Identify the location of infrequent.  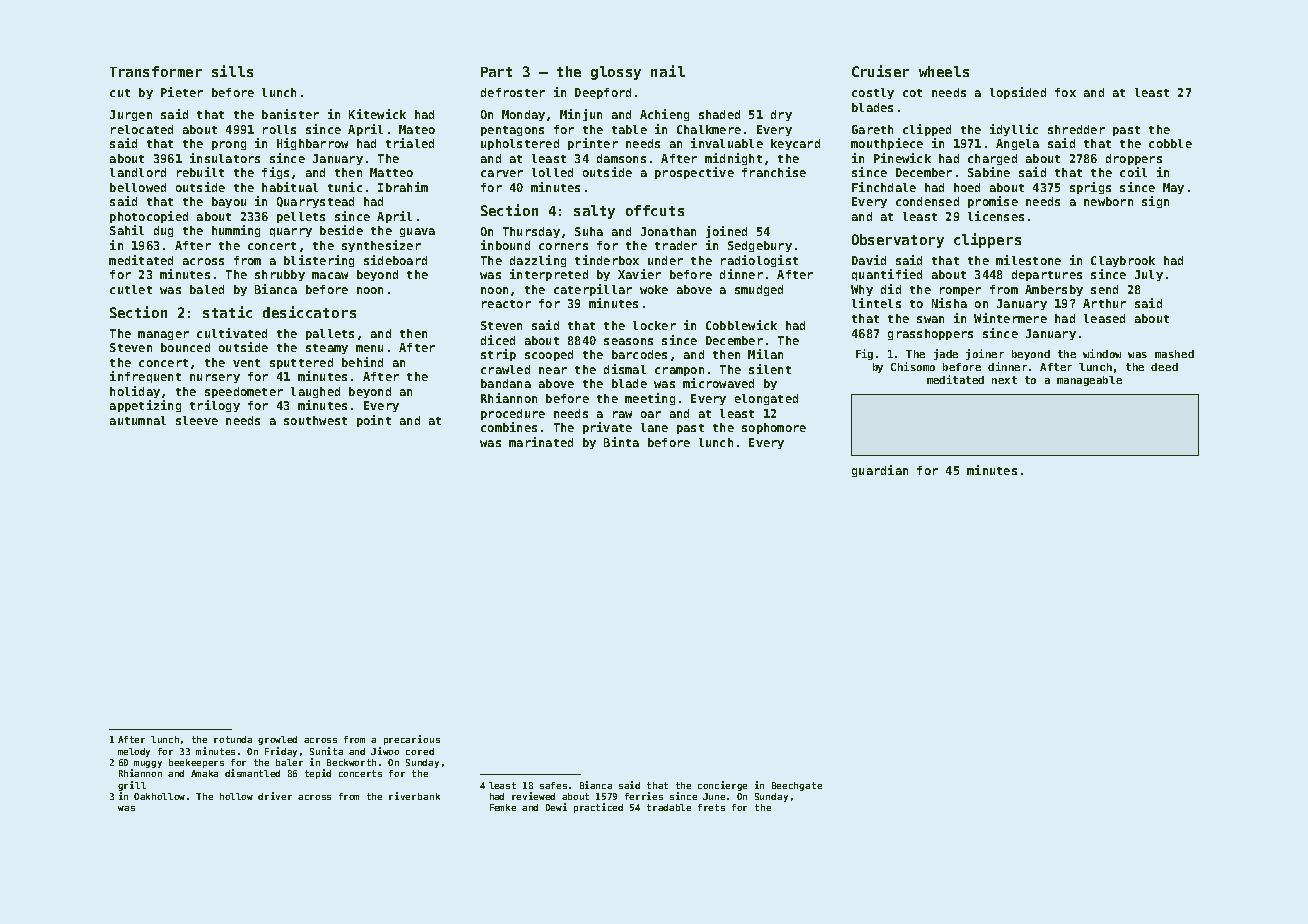
(145, 377).
